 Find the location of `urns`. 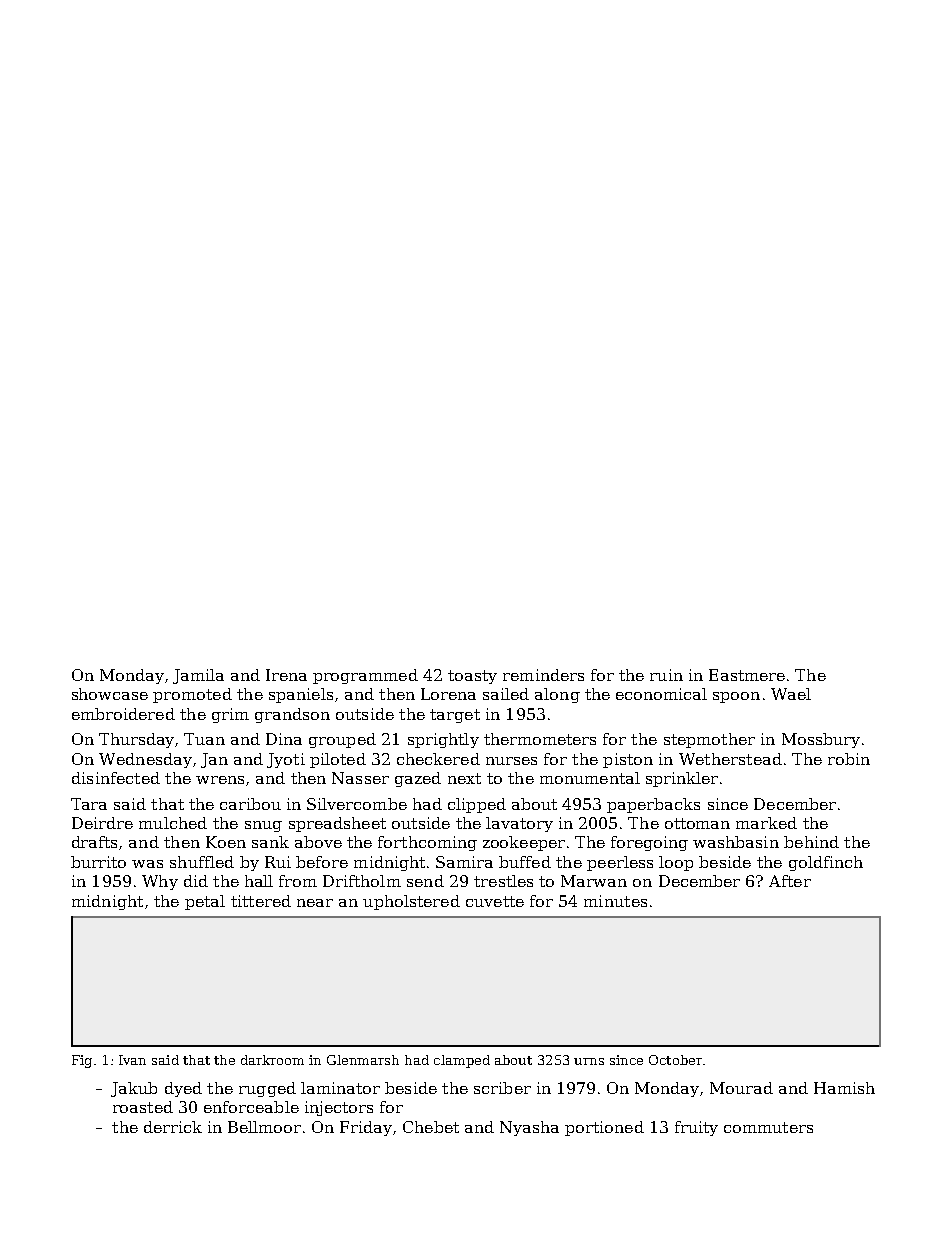

urns is located at coordinates (589, 1061).
